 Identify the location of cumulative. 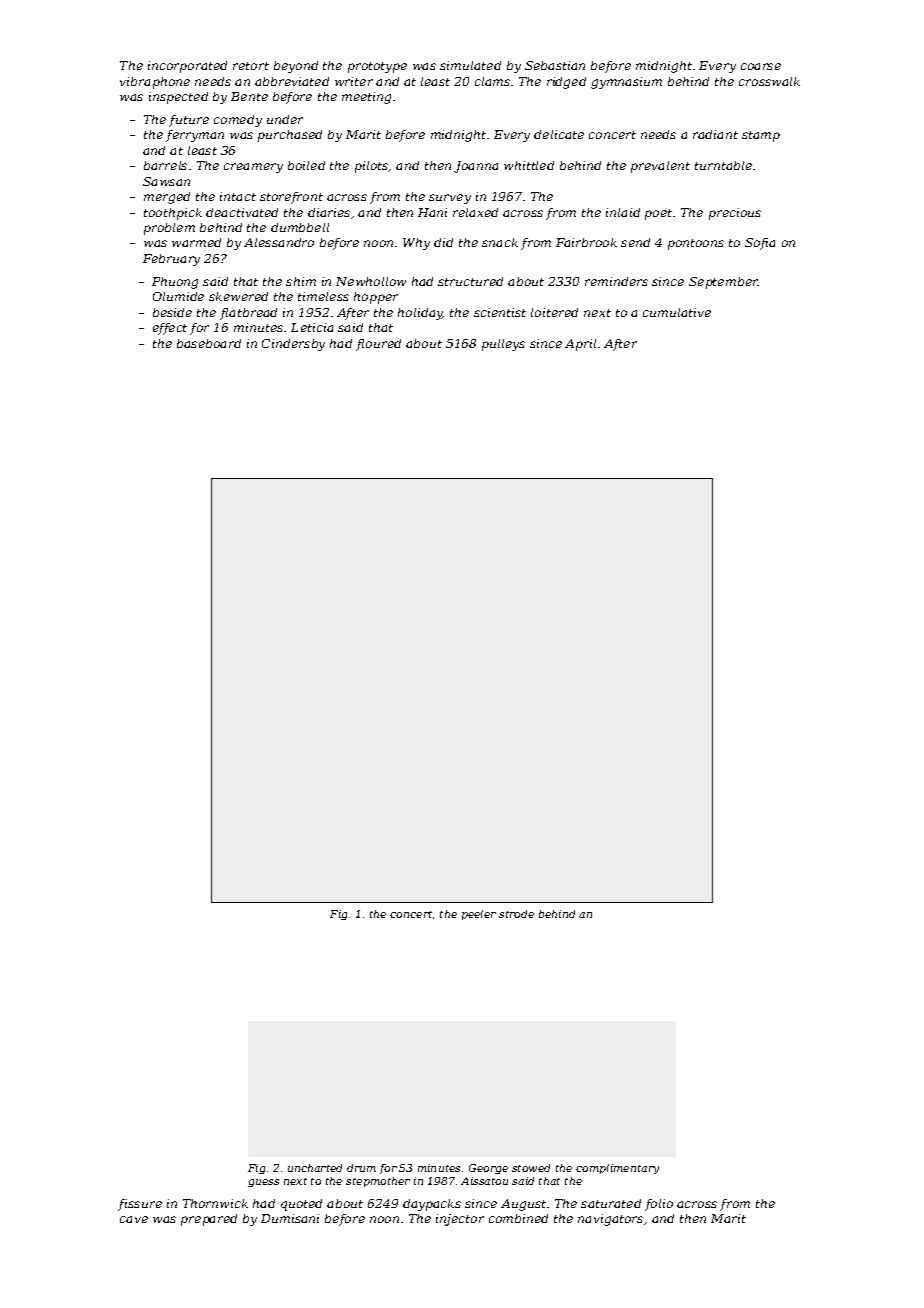
(677, 312).
